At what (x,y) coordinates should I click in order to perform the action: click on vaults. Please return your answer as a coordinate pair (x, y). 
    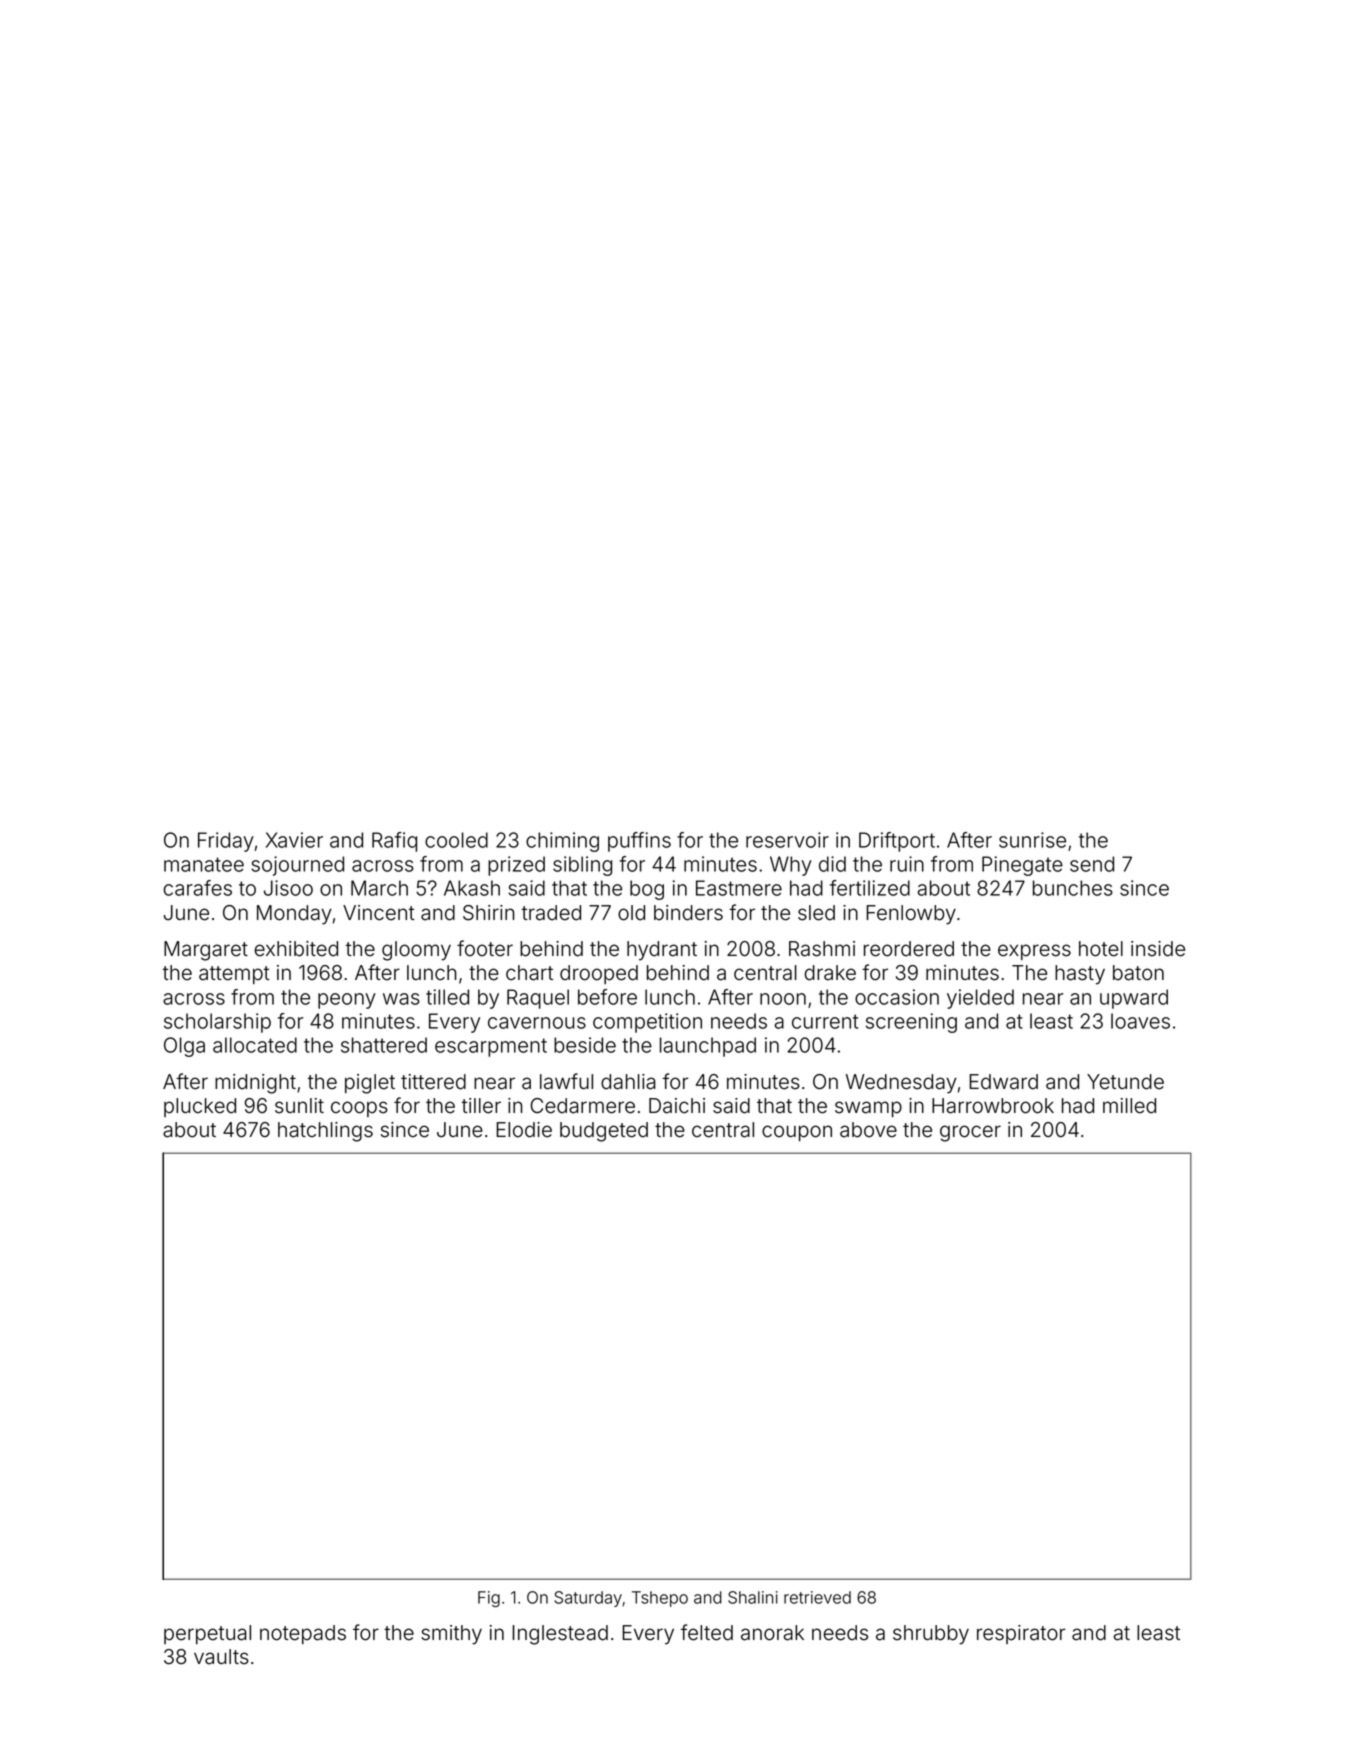
    Looking at the image, I should click on (221, 1657).
